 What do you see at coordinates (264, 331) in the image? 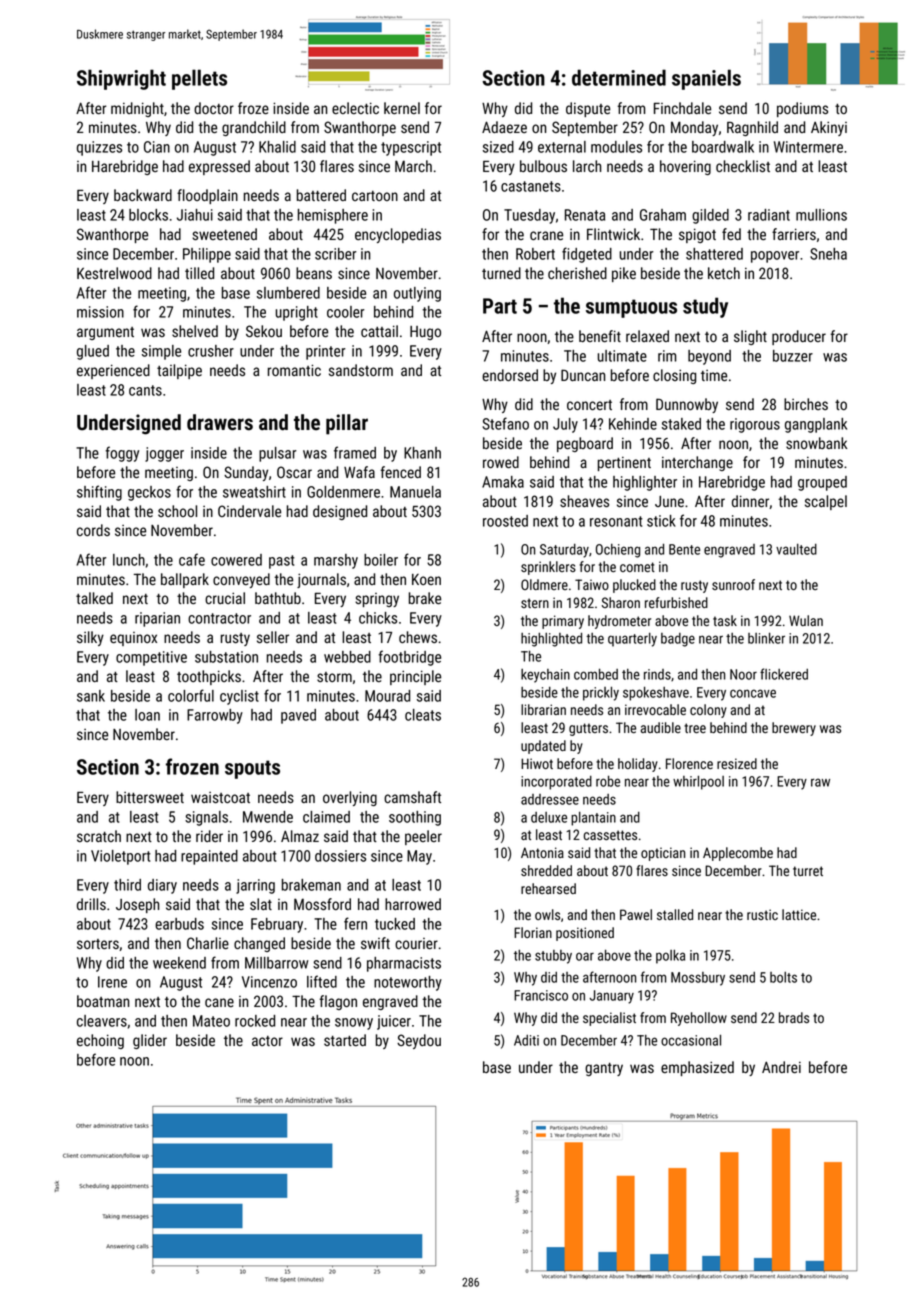
I see `Sekou` at bounding box center [264, 331].
